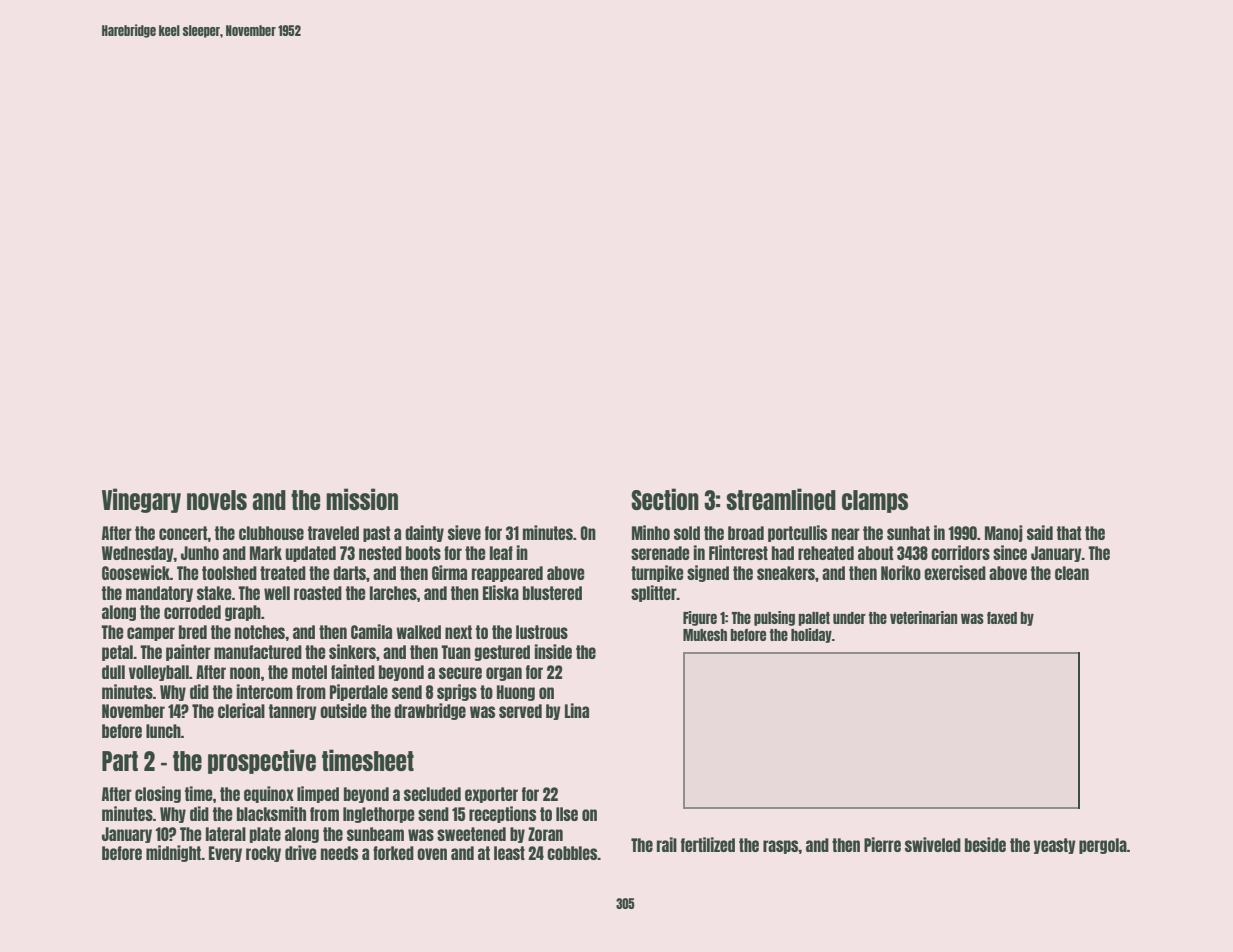  What do you see at coordinates (908, 533) in the page?
I see `sunhat` at bounding box center [908, 533].
